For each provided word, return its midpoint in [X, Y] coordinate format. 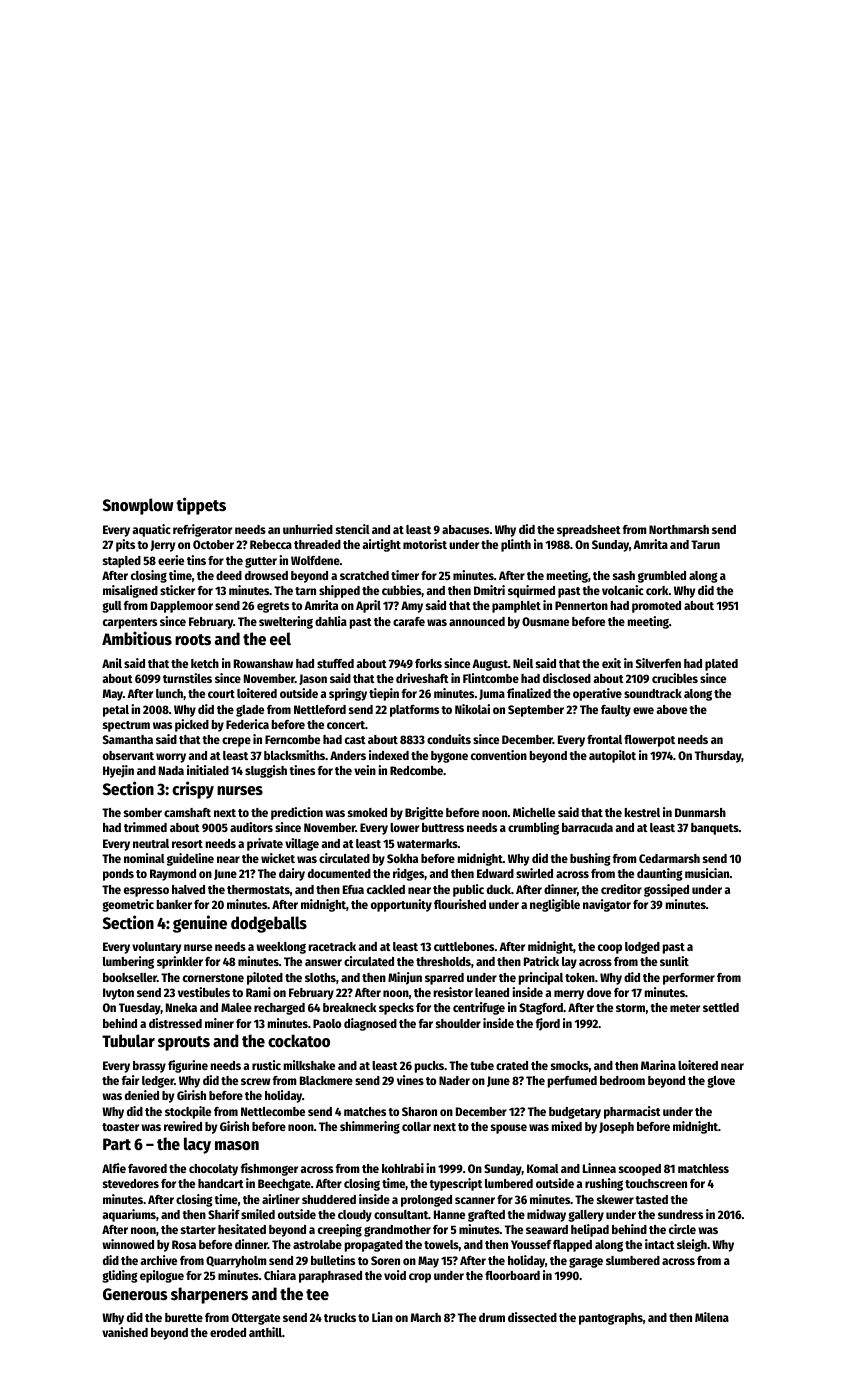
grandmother [397, 1231]
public [468, 890]
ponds [118, 875]
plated [721, 665]
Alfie [114, 1168]
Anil [112, 663]
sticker [177, 590]
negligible [555, 905]
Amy [412, 607]
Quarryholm [236, 1262]
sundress [680, 1214]
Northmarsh [679, 529]
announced [477, 621]
